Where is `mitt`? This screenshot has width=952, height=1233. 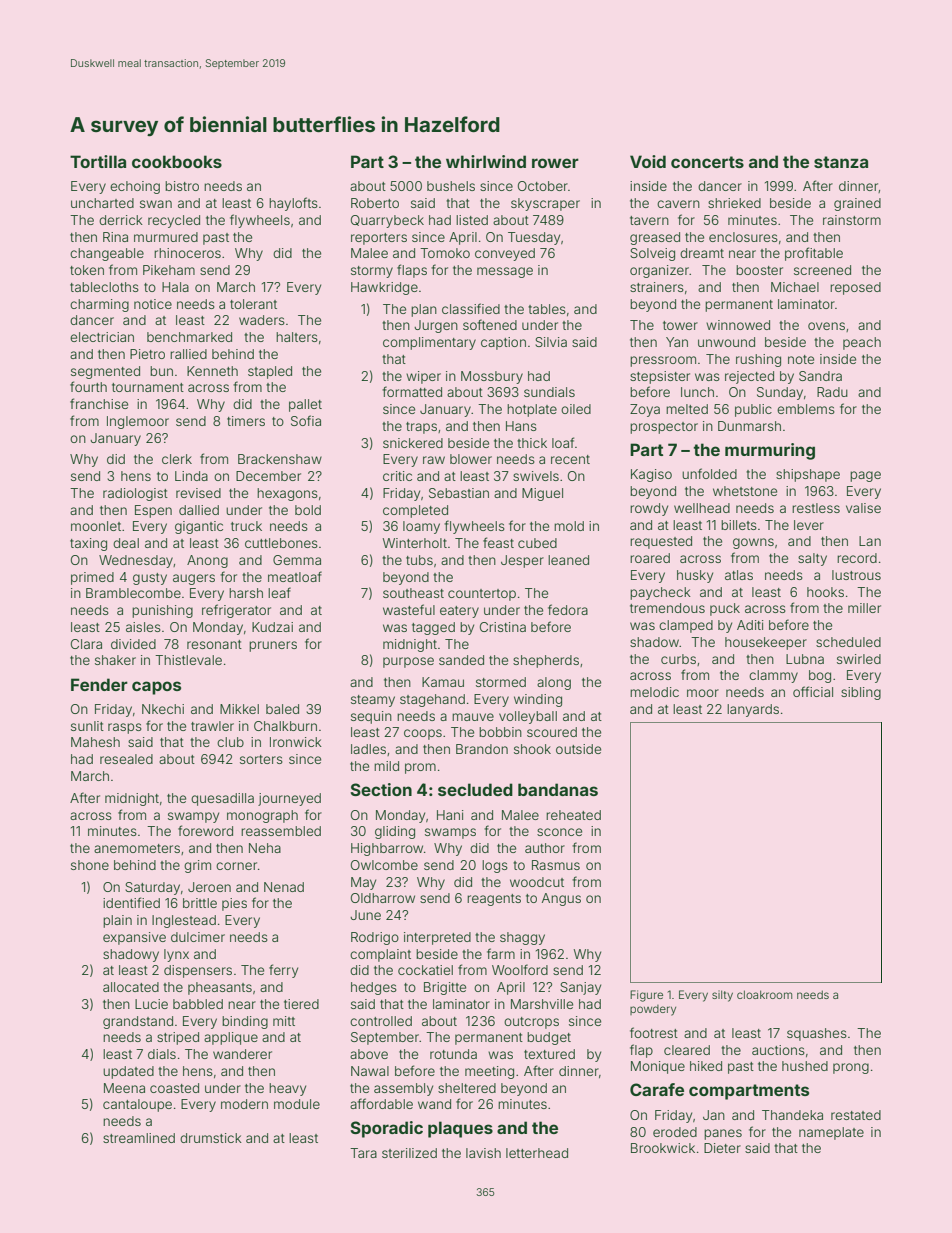 mitt is located at coordinates (284, 1021).
